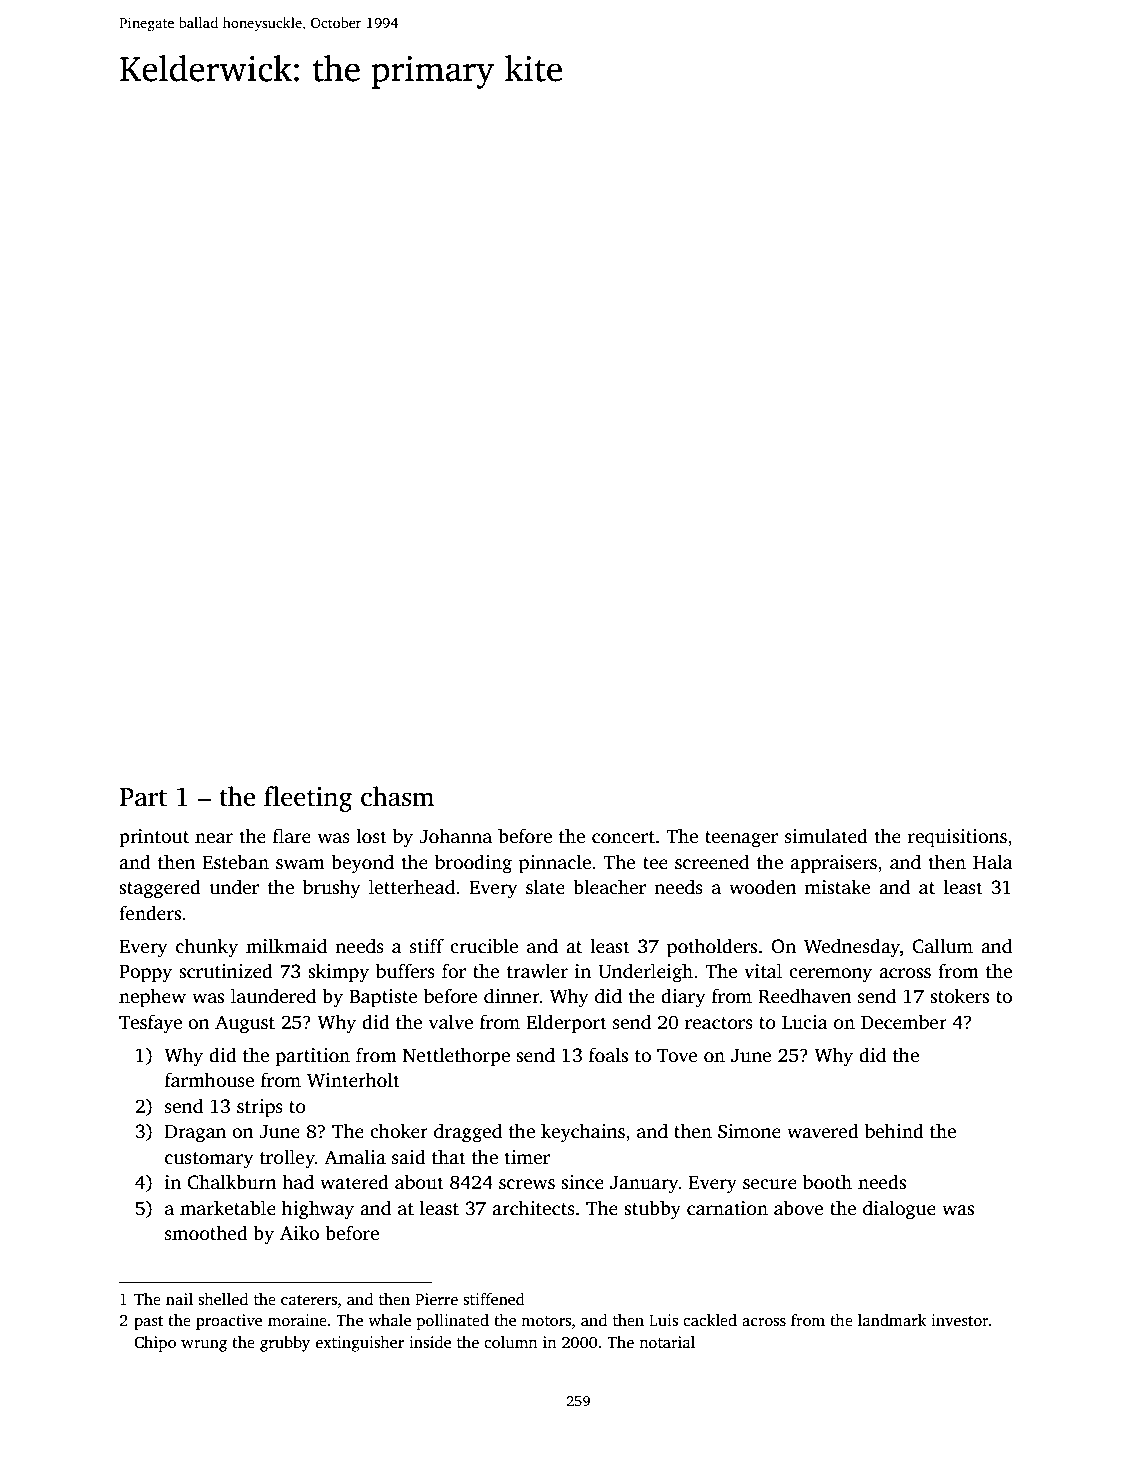  Describe the element at coordinates (749, 1131) in the page. I see `Simone` at that location.
